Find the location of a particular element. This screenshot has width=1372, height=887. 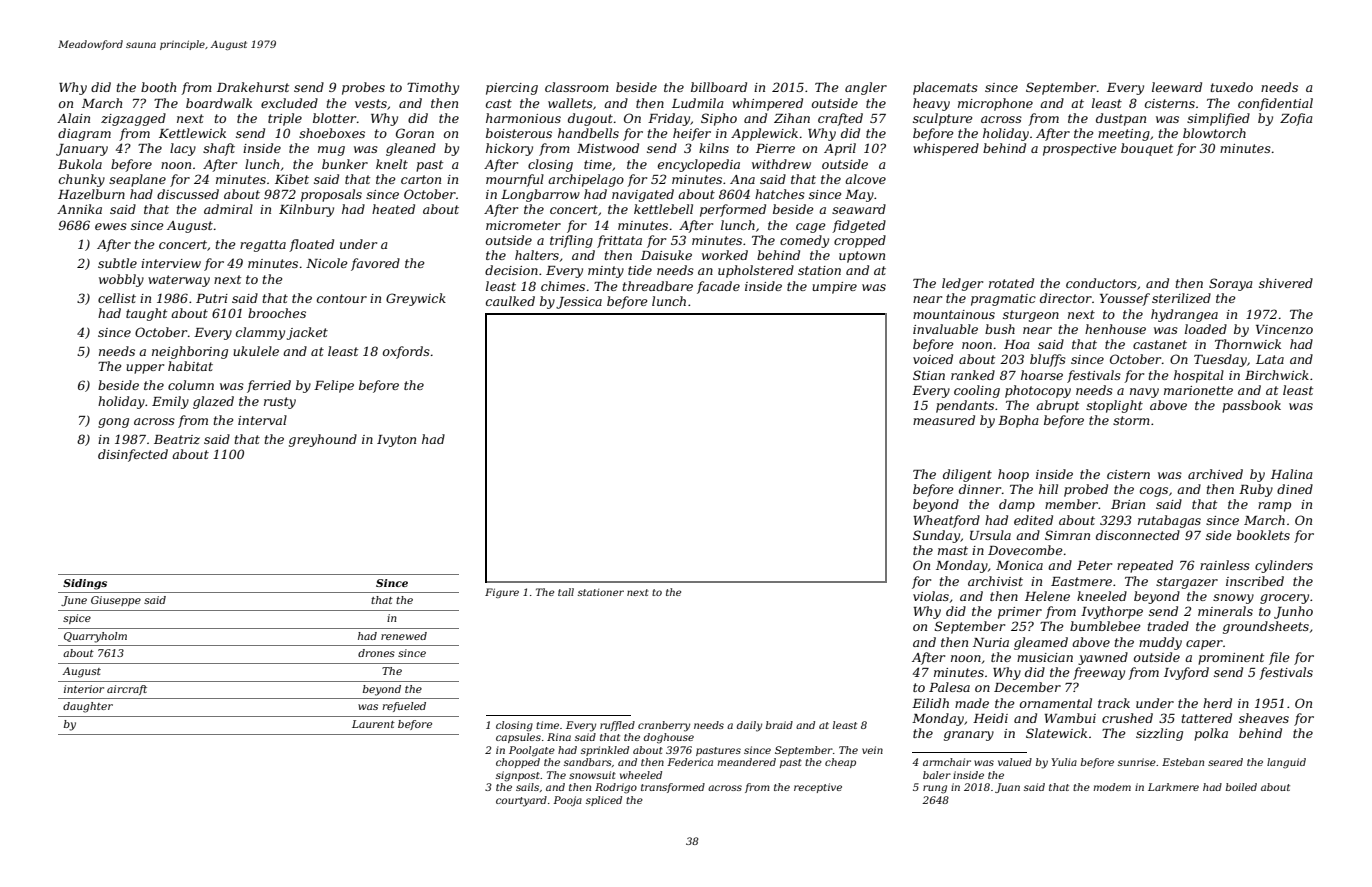

probes is located at coordinates (363, 88).
